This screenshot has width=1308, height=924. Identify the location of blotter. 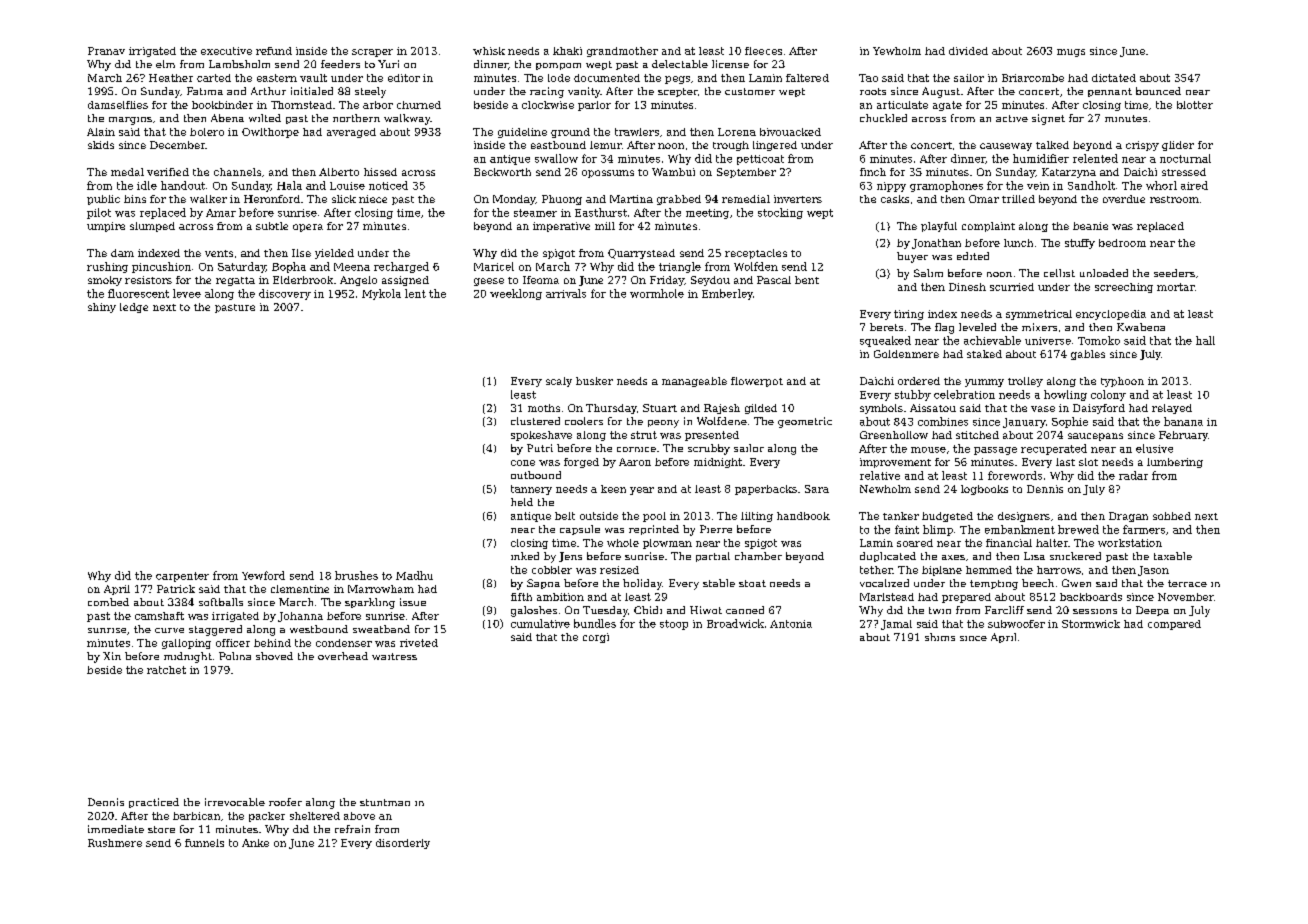
(1195, 105).
